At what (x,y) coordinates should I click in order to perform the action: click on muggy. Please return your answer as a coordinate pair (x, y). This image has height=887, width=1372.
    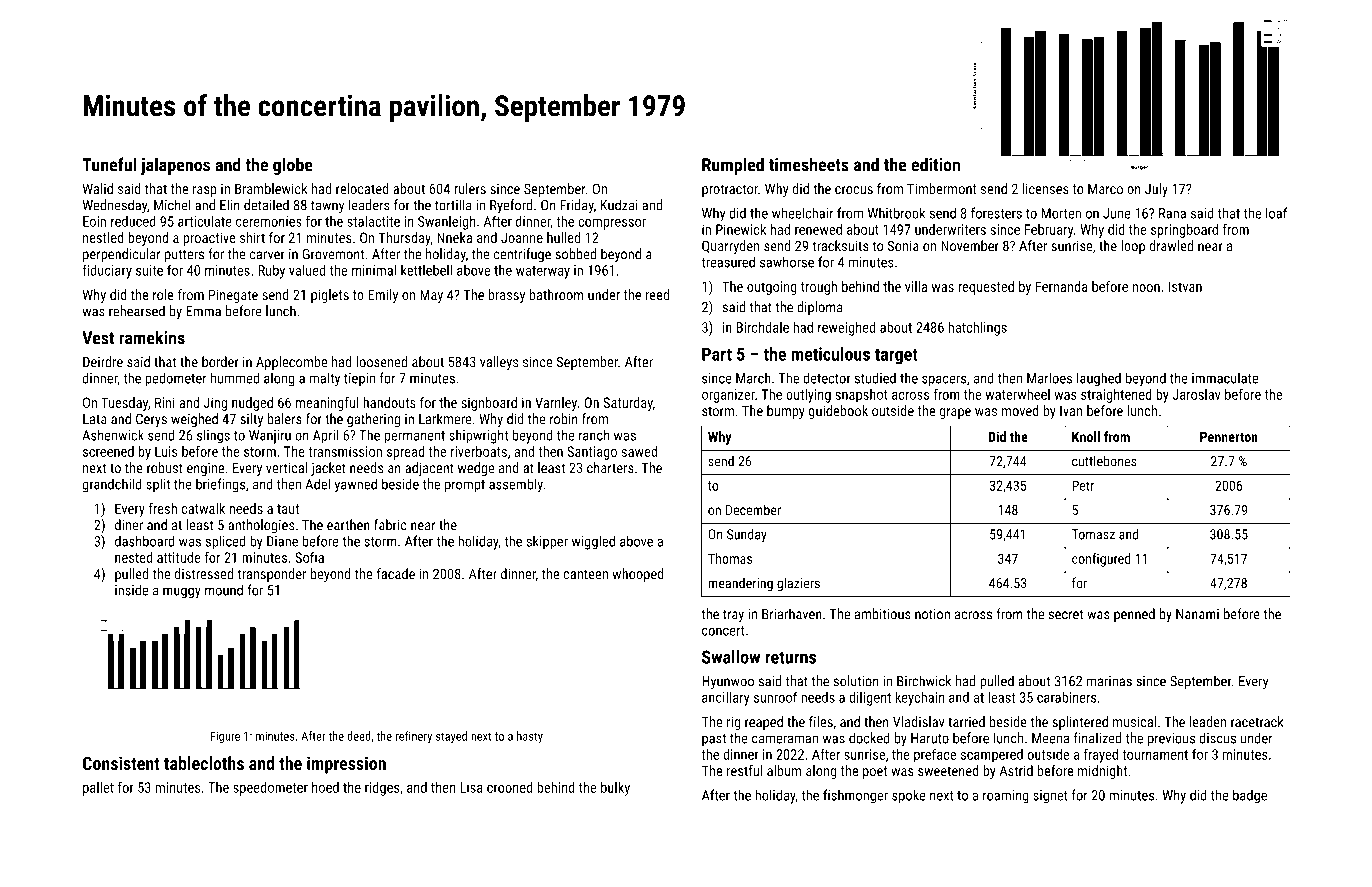
    Looking at the image, I should click on (182, 593).
